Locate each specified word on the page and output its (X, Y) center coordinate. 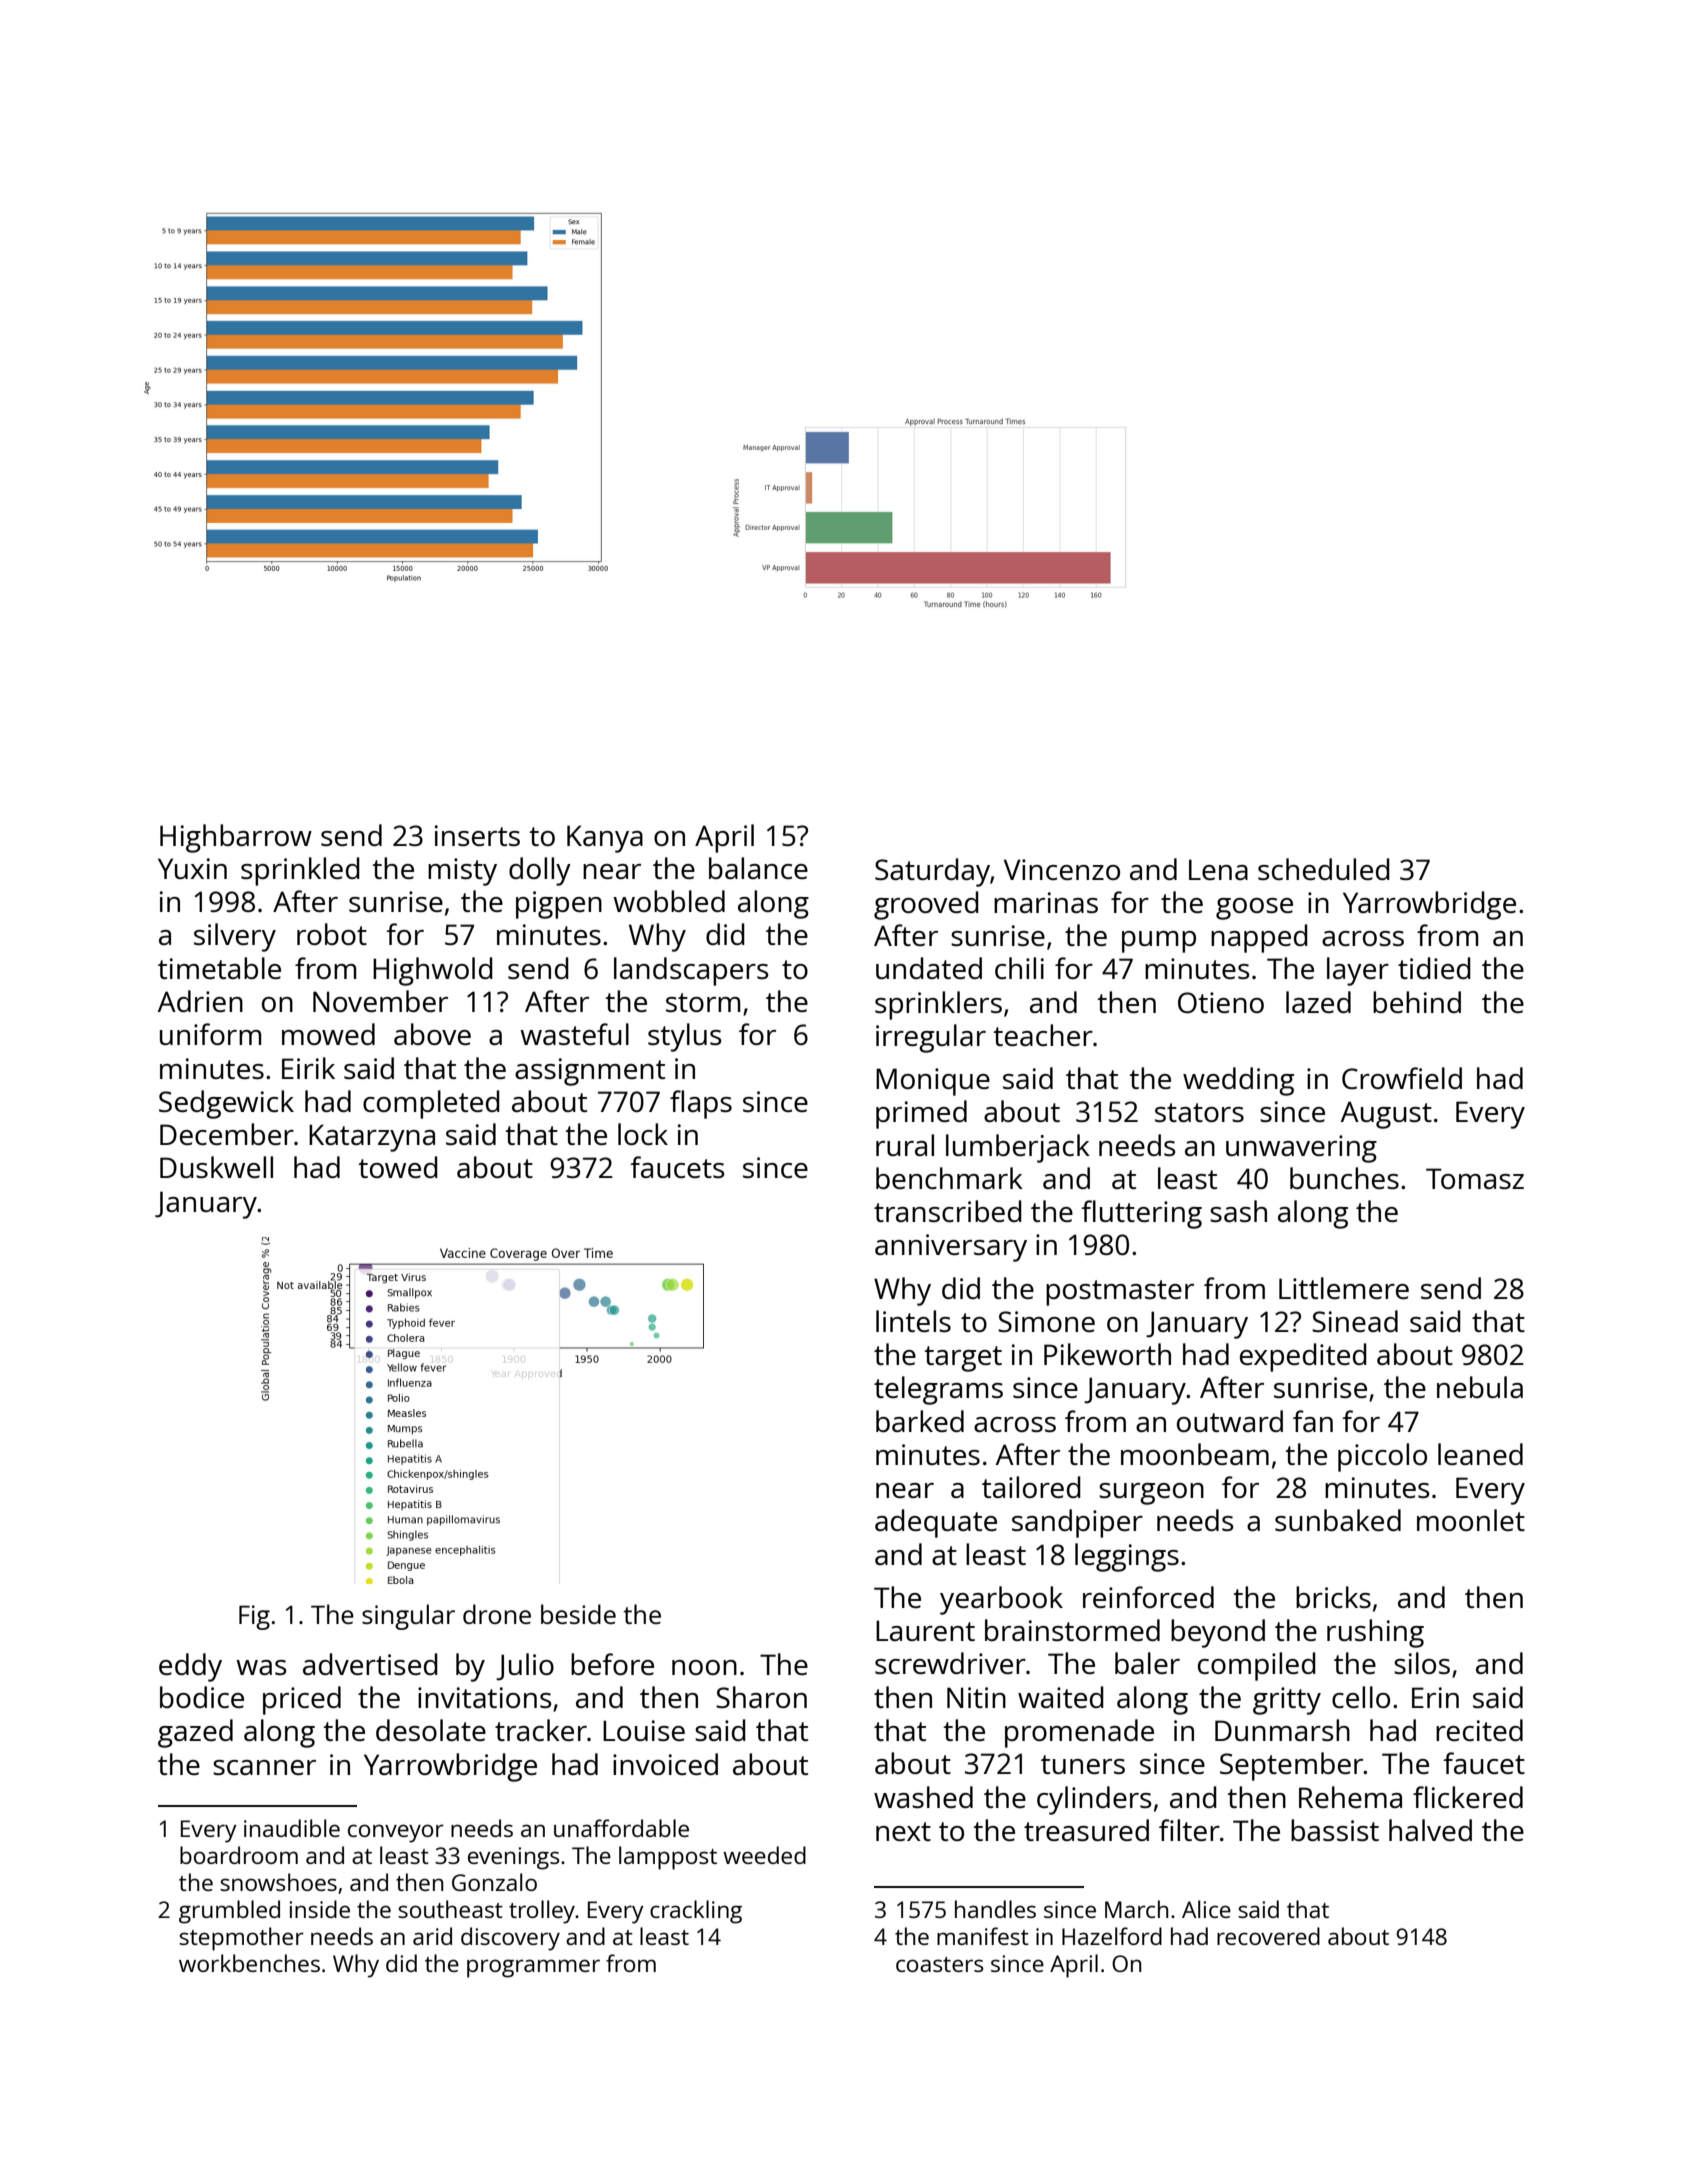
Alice (1206, 1909)
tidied (1434, 968)
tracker (541, 1730)
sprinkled (300, 871)
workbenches (249, 1963)
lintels (913, 1321)
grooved (926, 905)
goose (1254, 909)
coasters (940, 1964)
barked (920, 1421)
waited (1061, 1697)
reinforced (1148, 1597)
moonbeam (1195, 1454)
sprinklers (938, 1005)
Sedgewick (226, 1104)
